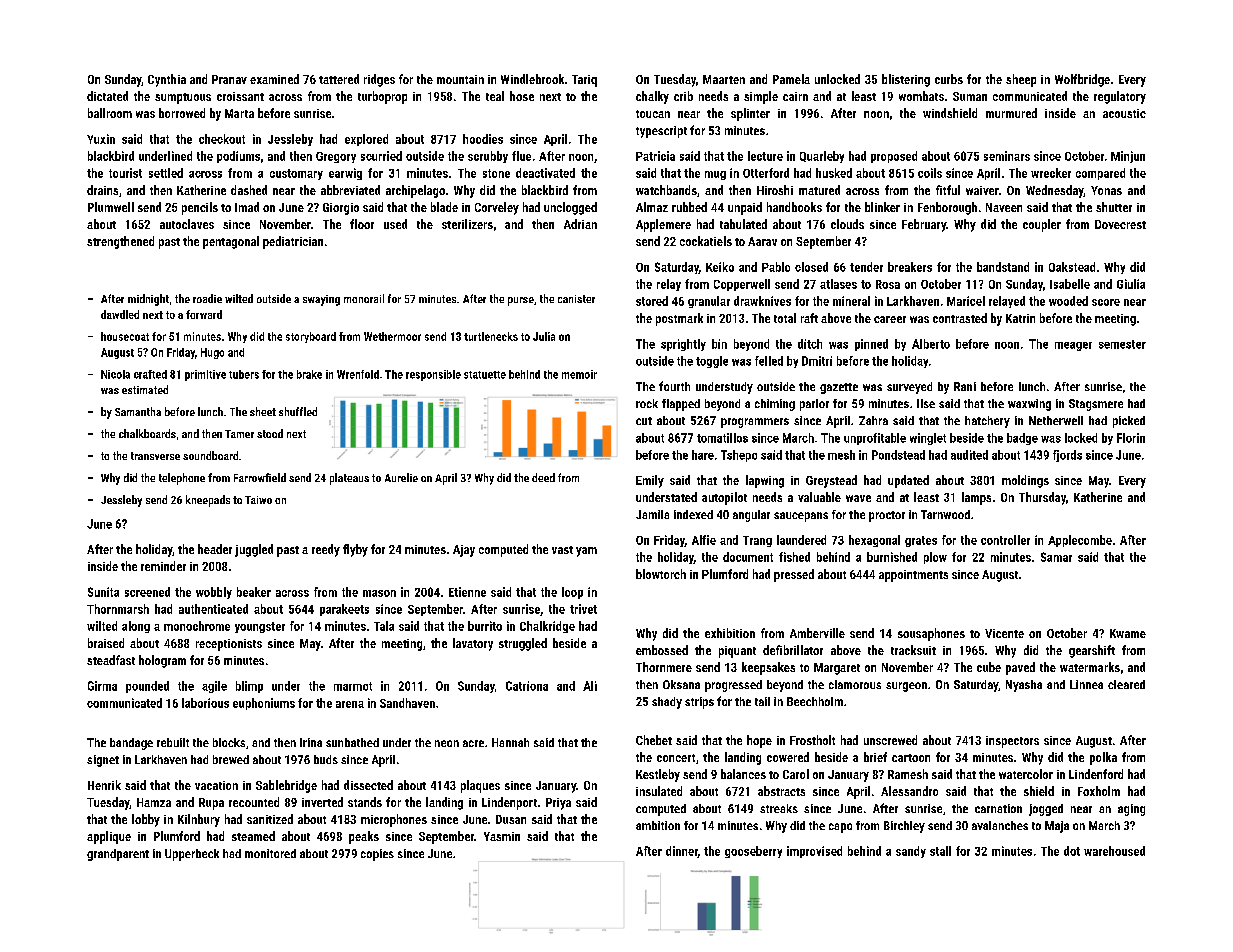 This page has height=952, width=1233. I want to click on shady, so click(667, 703).
